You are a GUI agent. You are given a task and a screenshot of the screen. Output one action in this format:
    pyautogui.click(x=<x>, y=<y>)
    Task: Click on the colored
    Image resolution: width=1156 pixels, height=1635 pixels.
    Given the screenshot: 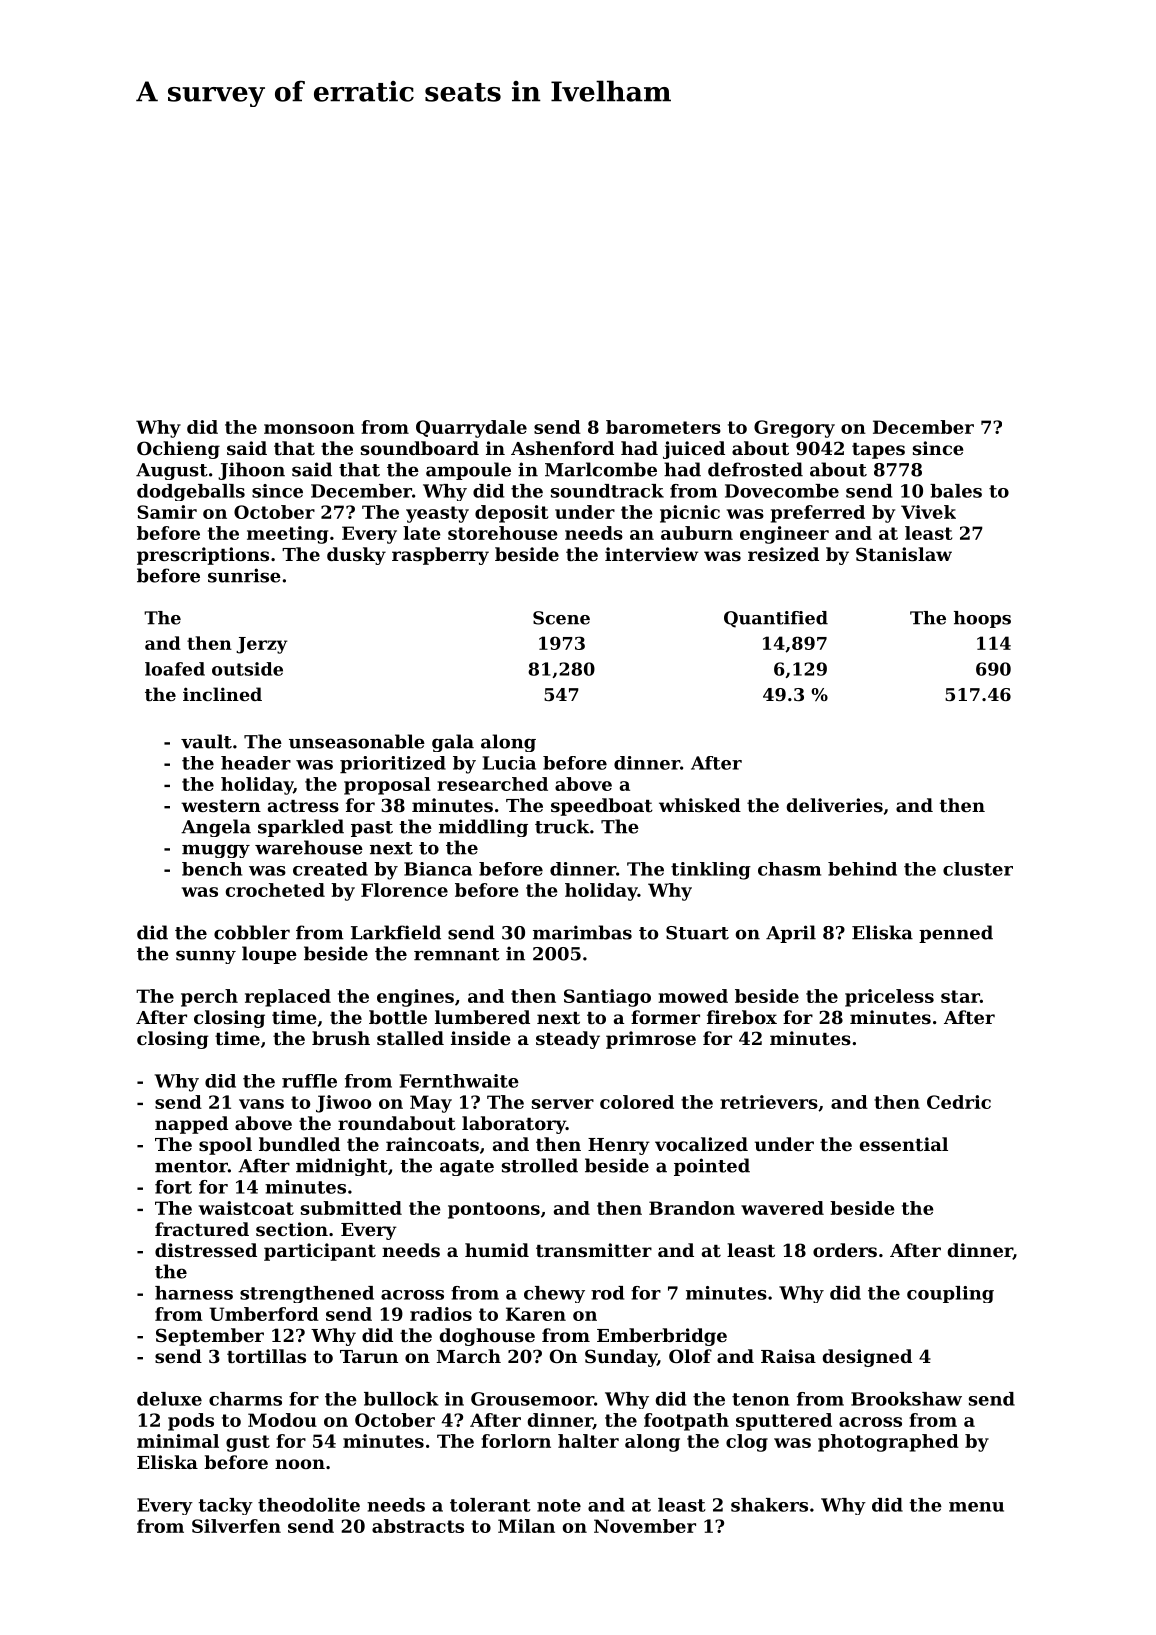 What is the action you would take?
    pyautogui.click(x=637, y=1102)
